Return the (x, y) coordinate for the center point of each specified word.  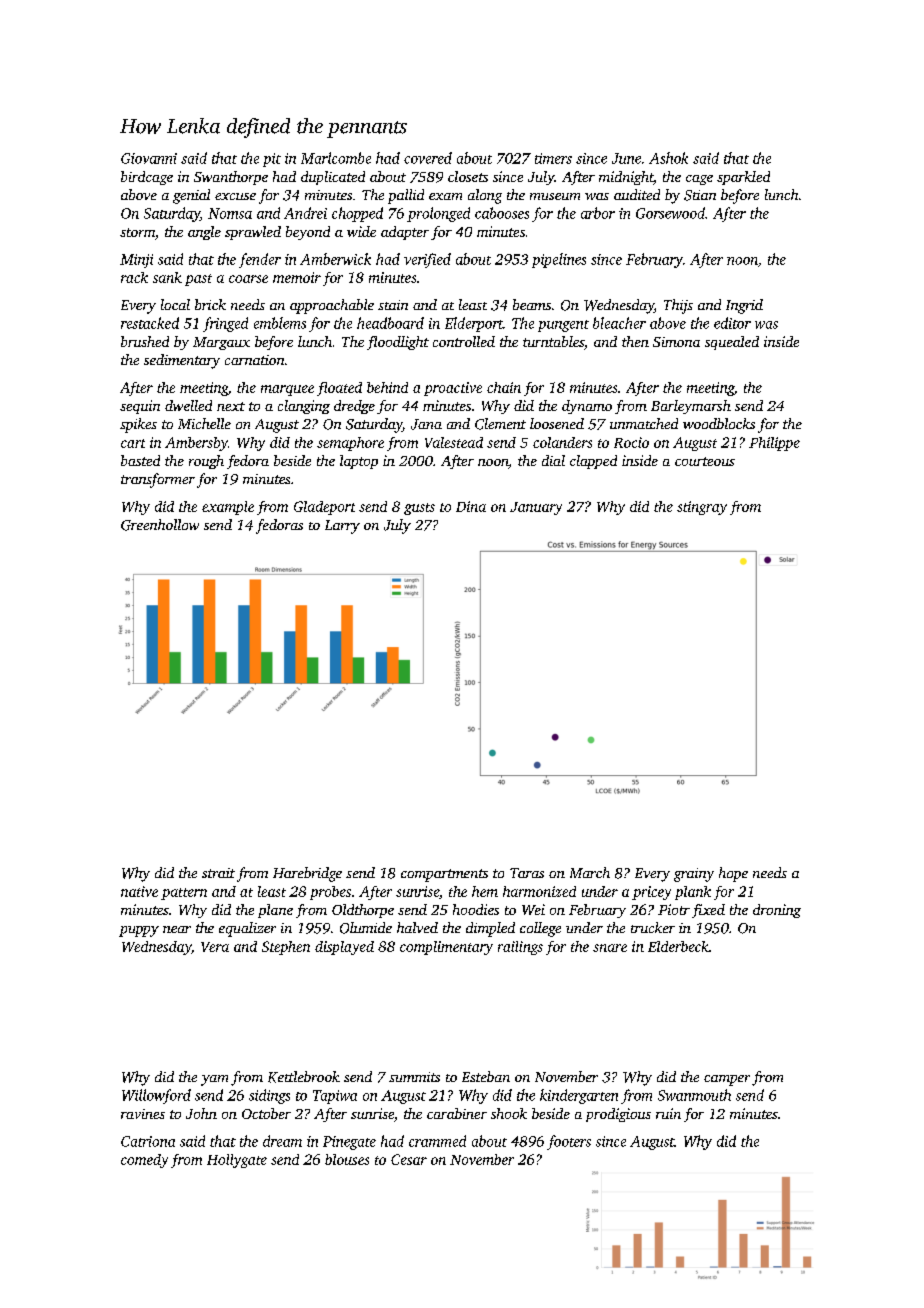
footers (569, 1142)
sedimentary (182, 361)
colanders (562, 442)
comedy (144, 1161)
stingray (702, 508)
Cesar (409, 1159)
